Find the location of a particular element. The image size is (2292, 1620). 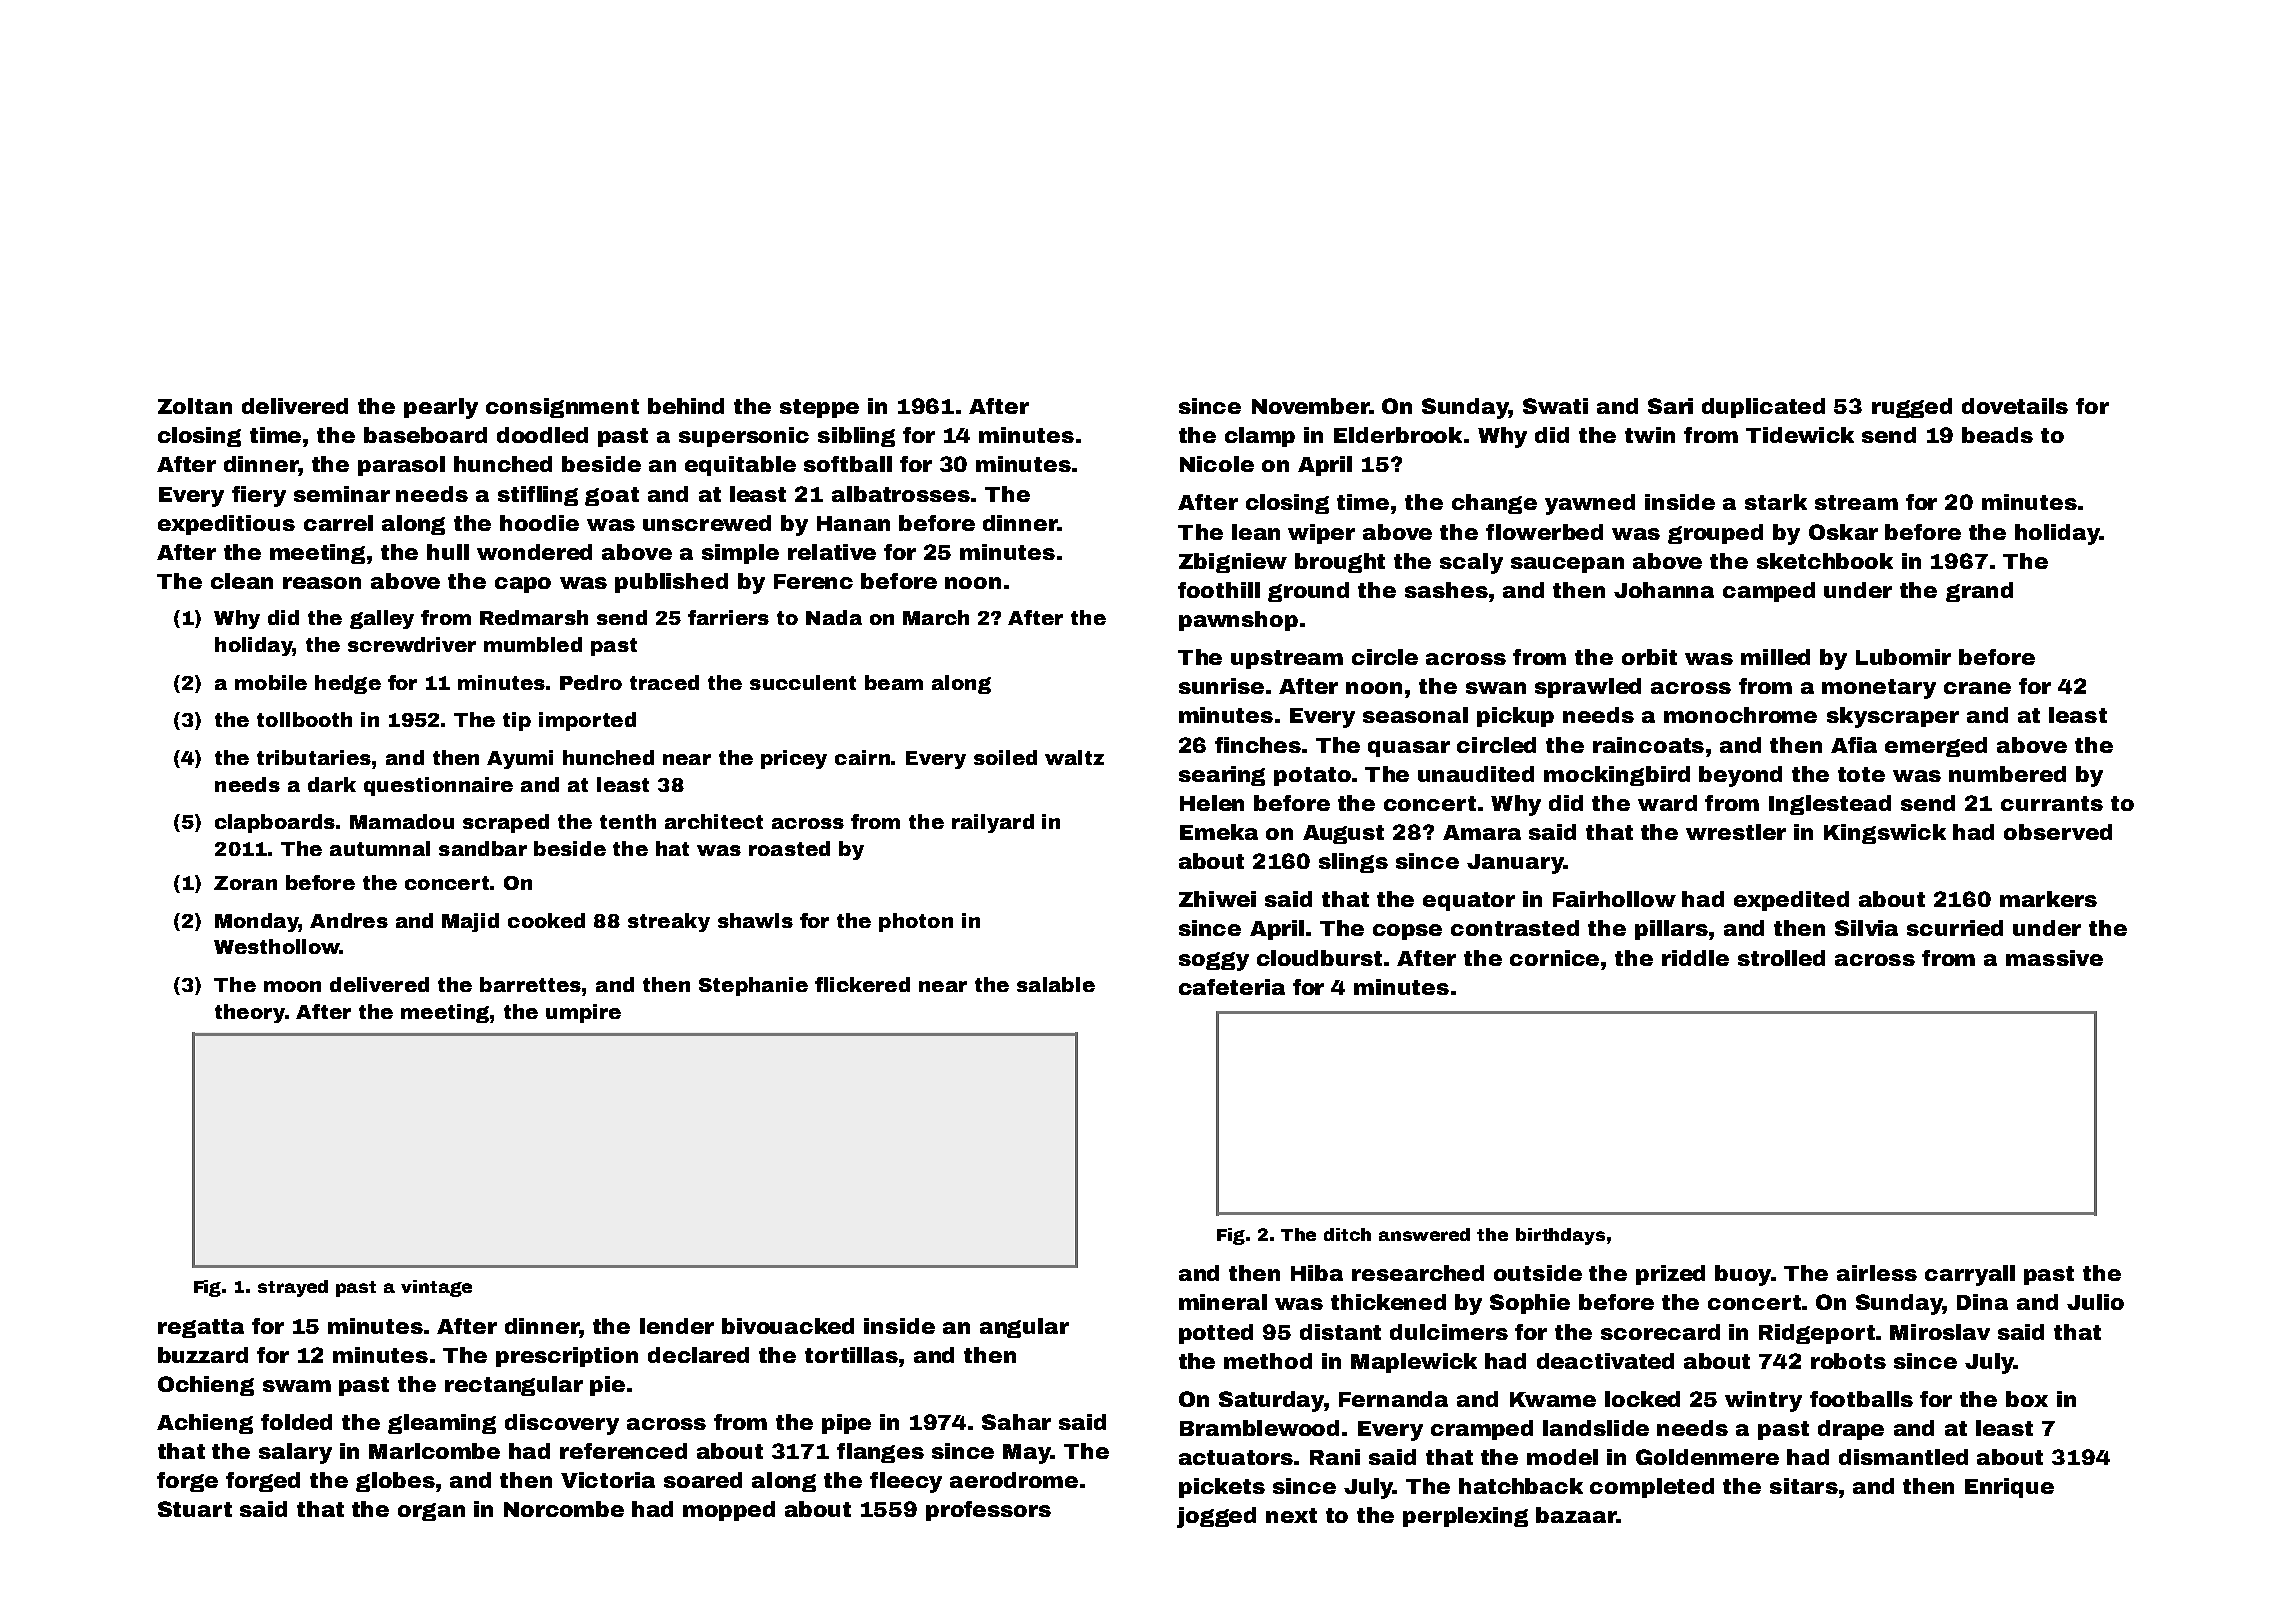

soiled is located at coordinates (1005, 757).
